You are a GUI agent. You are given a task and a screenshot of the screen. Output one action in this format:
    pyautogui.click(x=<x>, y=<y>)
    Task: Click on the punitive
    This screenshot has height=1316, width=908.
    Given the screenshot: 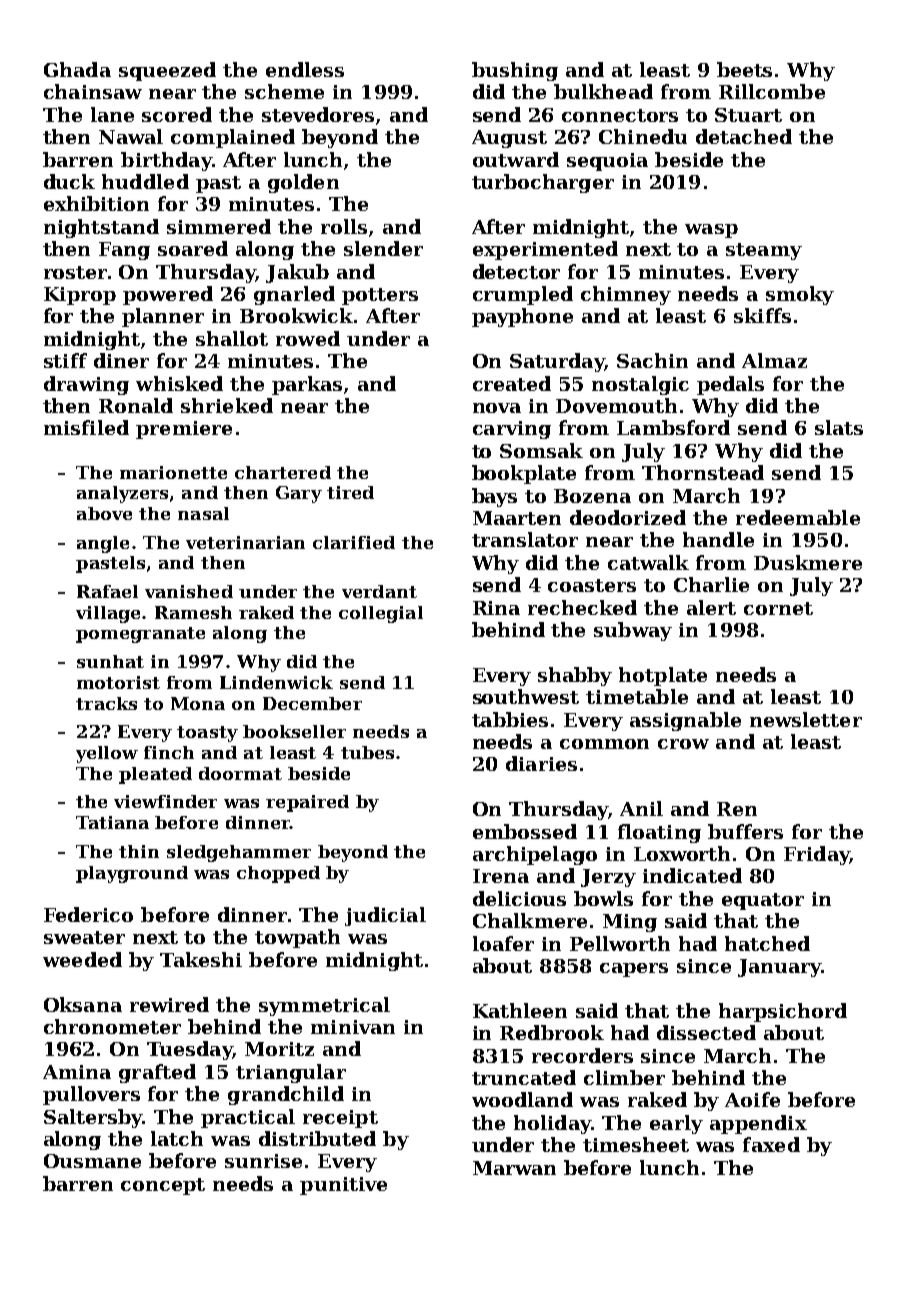 What is the action you would take?
    pyautogui.click(x=343, y=1186)
